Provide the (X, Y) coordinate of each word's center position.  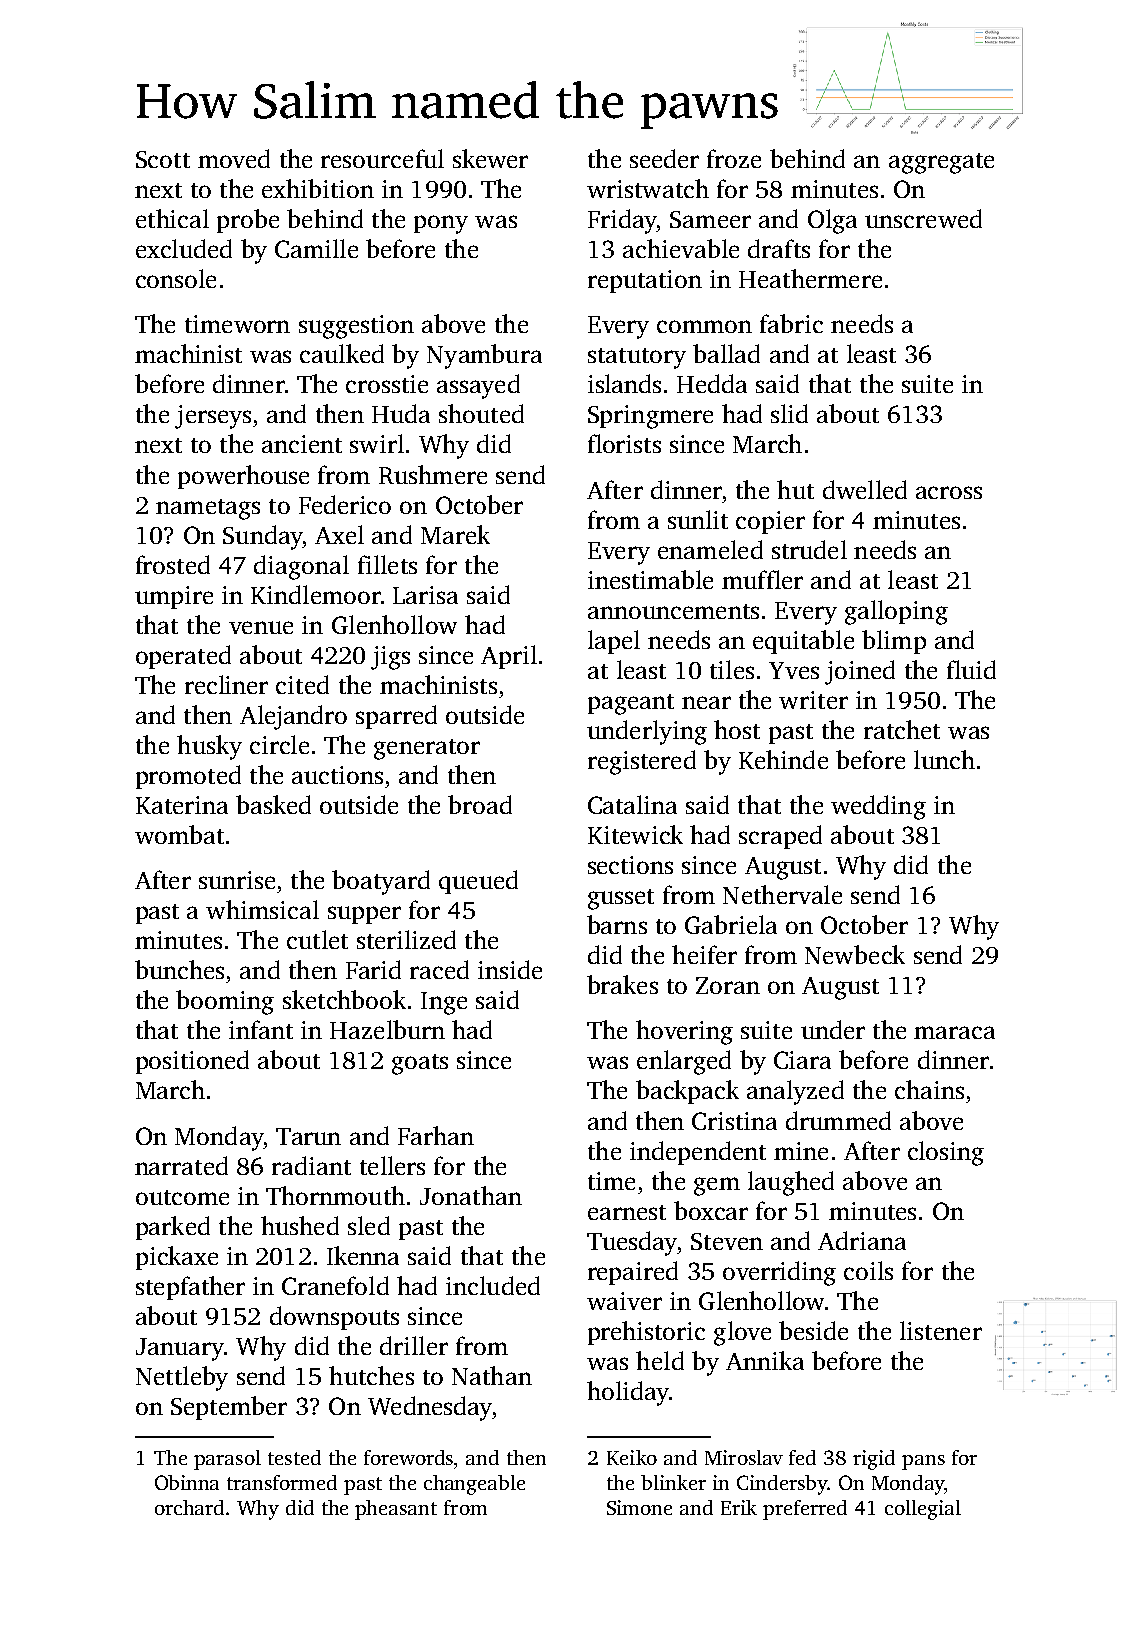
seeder (664, 158)
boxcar (711, 1210)
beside (813, 1330)
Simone (639, 1507)
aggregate (941, 163)
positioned (192, 1062)
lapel (614, 642)
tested (294, 1457)
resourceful (382, 158)
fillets (387, 564)
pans (923, 1462)
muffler (762, 579)
